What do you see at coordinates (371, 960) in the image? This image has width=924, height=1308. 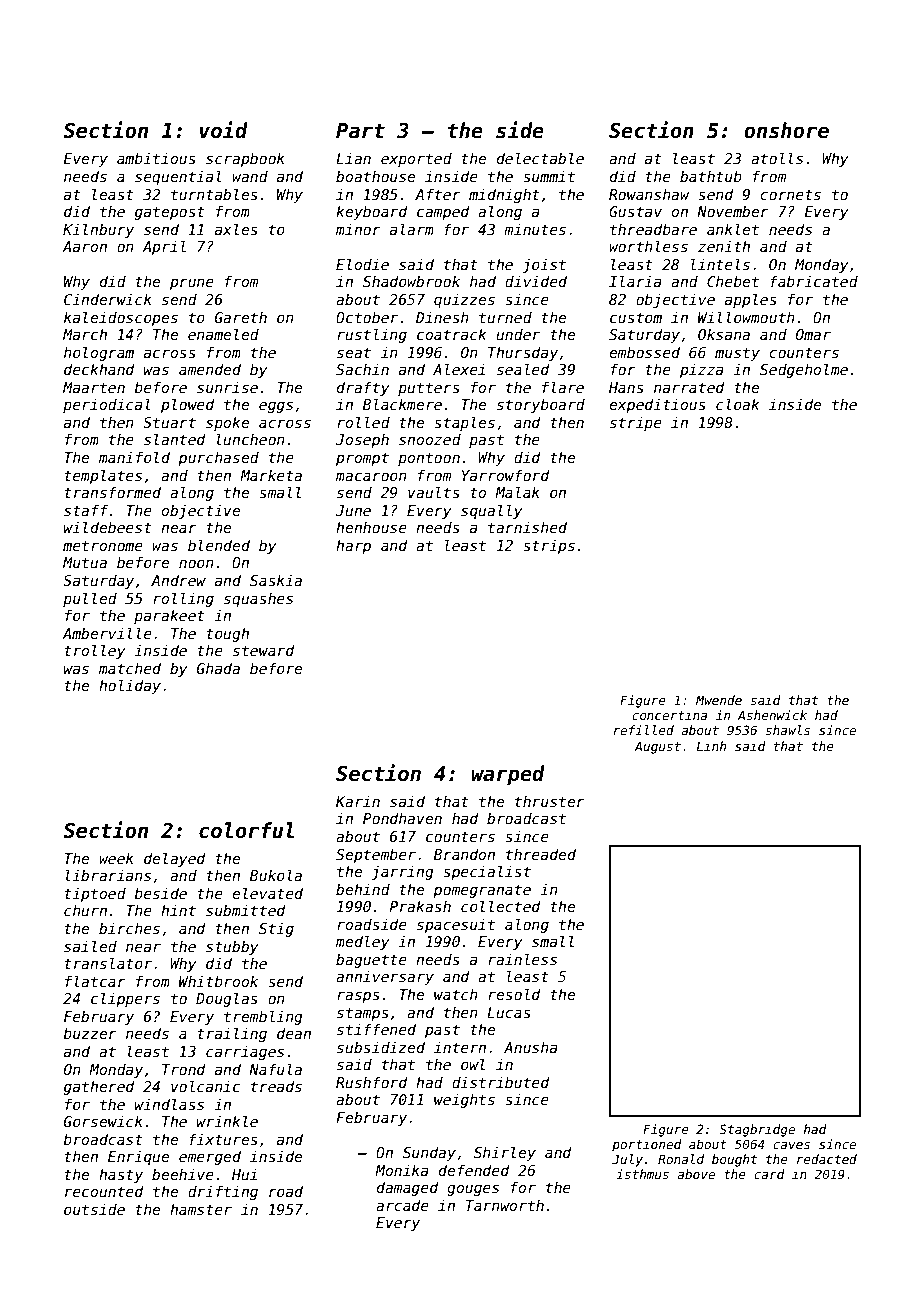 I see `baguette` at bounding box center [371, 960].
